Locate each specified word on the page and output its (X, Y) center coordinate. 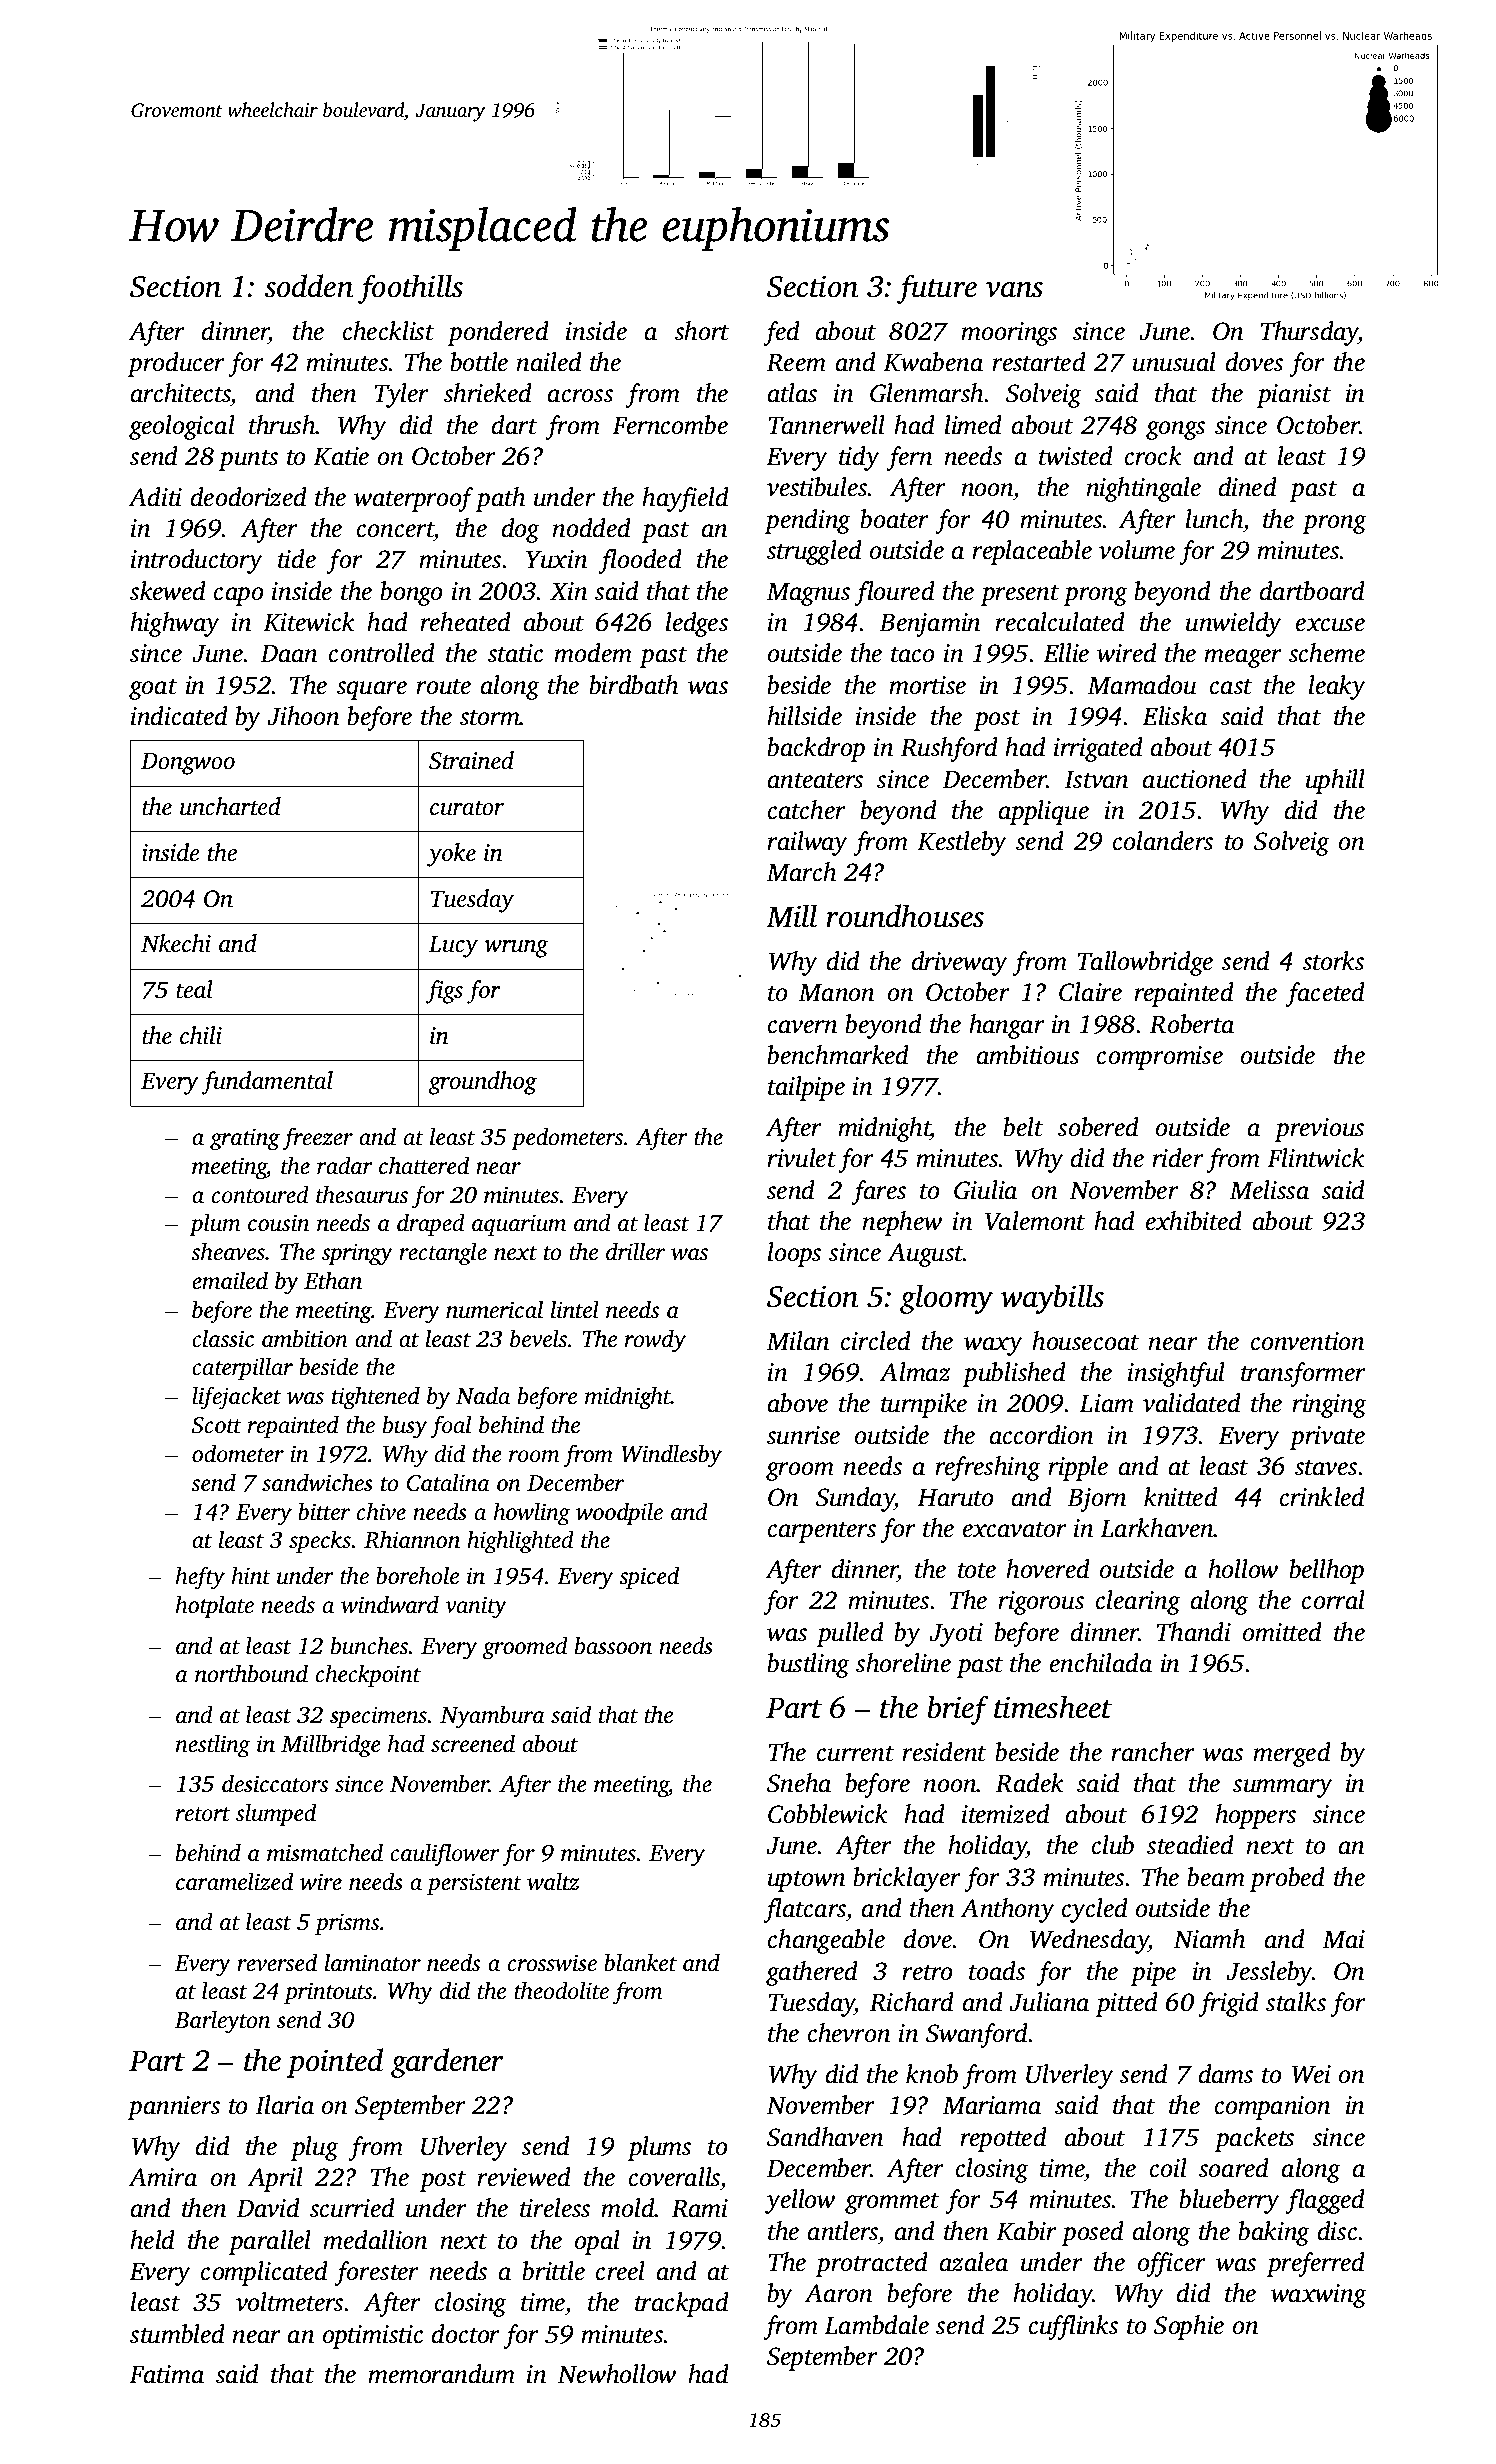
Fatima (166, 2374)
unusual (1174, 362)
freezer (317, 1139)
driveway (960, 963)
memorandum (441, 2374)
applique (1044, 812)
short (702, 331)
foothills (410, 289)
